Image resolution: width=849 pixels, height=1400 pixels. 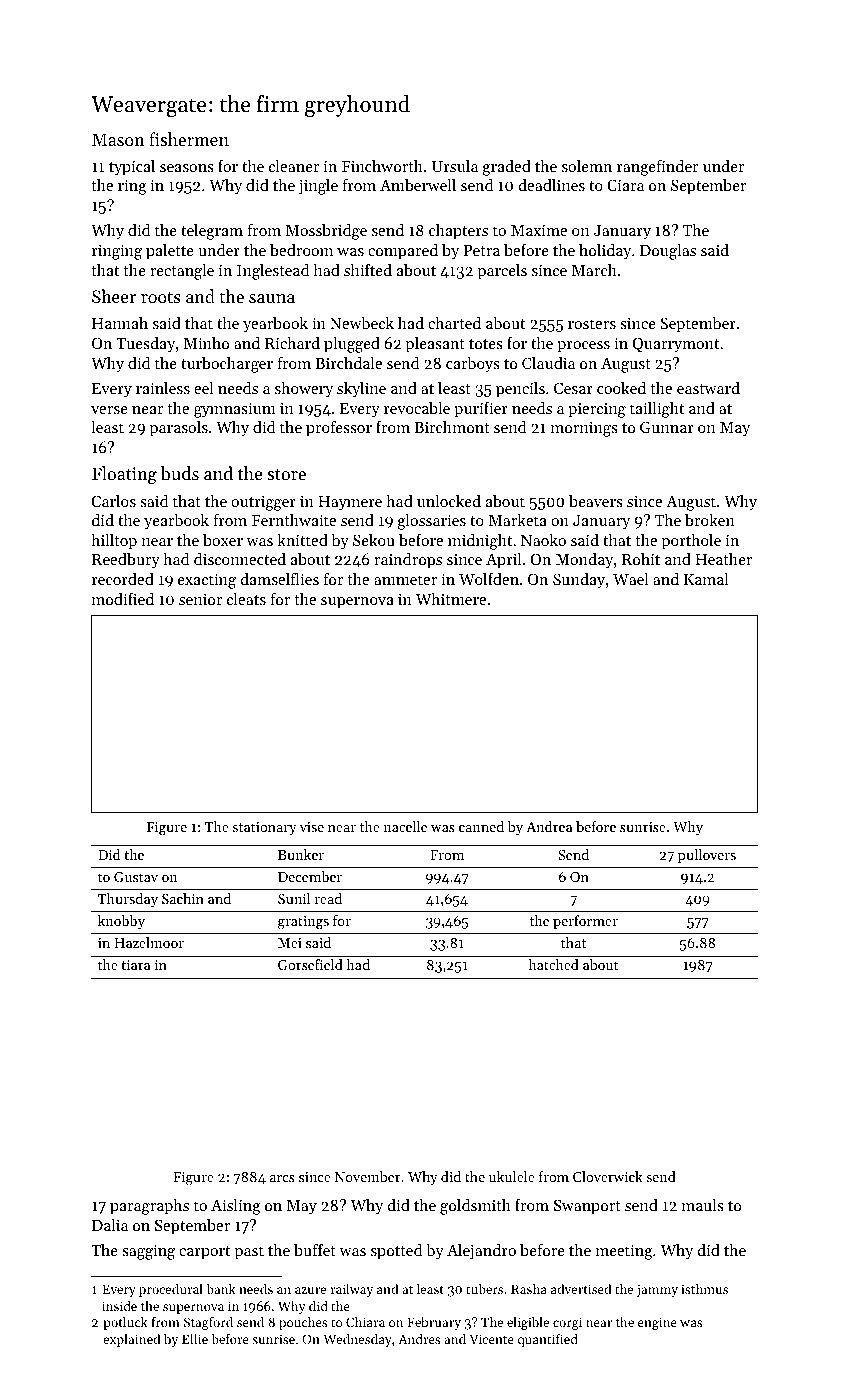 What do you see at coordinates (195, 1339) in the image?
I see `Ellie` at bounding box center [195, 1339].
